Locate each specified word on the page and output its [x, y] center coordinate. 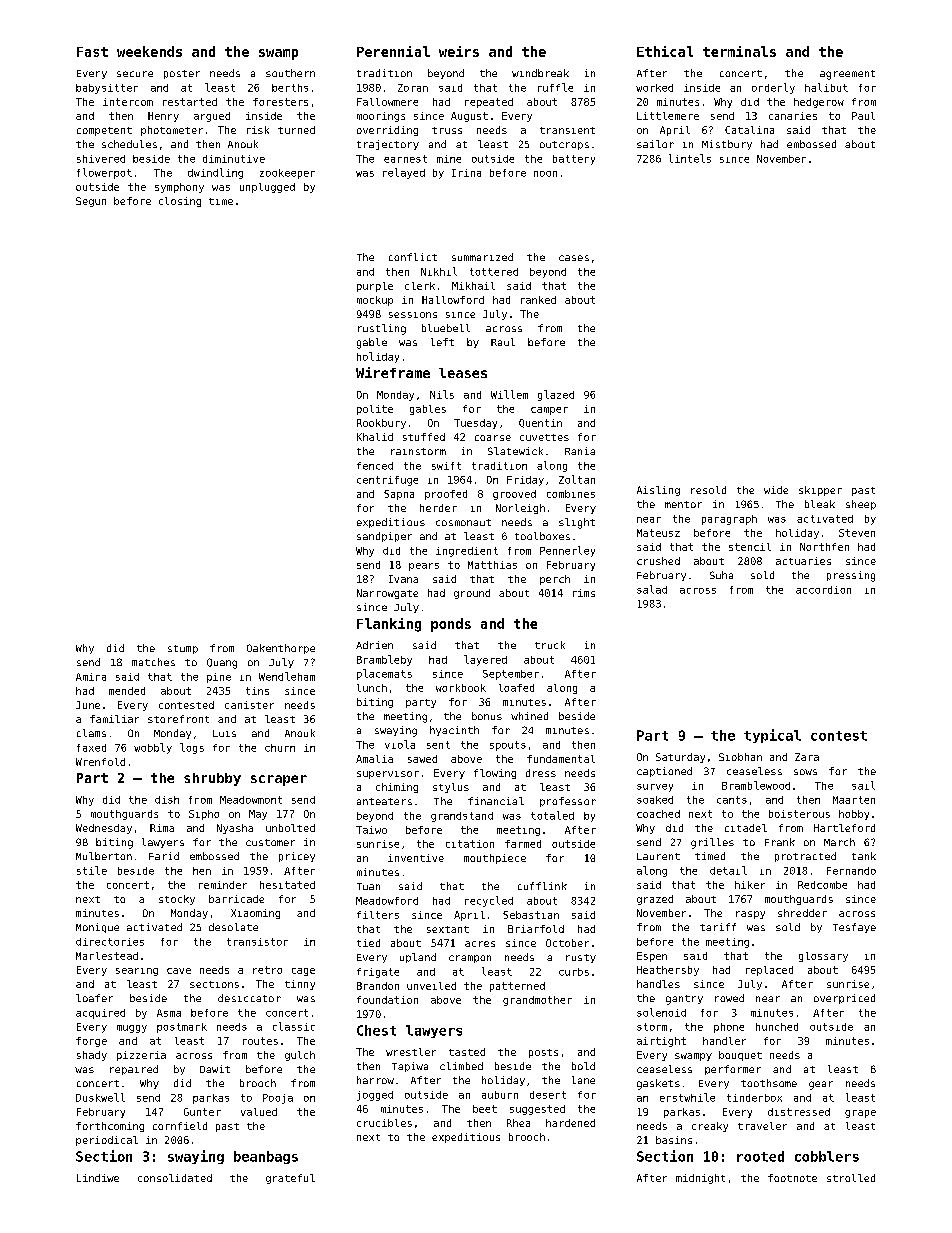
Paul [863, 116]
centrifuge [387, 481]
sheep [861, 505]
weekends [149, 51]
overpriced [844, 999]
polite [375, 410]
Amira [91, 677]
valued [259, 1112]
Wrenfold [100, 762]
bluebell [446, 328]
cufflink [542, 886]
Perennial [393, 51]
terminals [739, 51]
